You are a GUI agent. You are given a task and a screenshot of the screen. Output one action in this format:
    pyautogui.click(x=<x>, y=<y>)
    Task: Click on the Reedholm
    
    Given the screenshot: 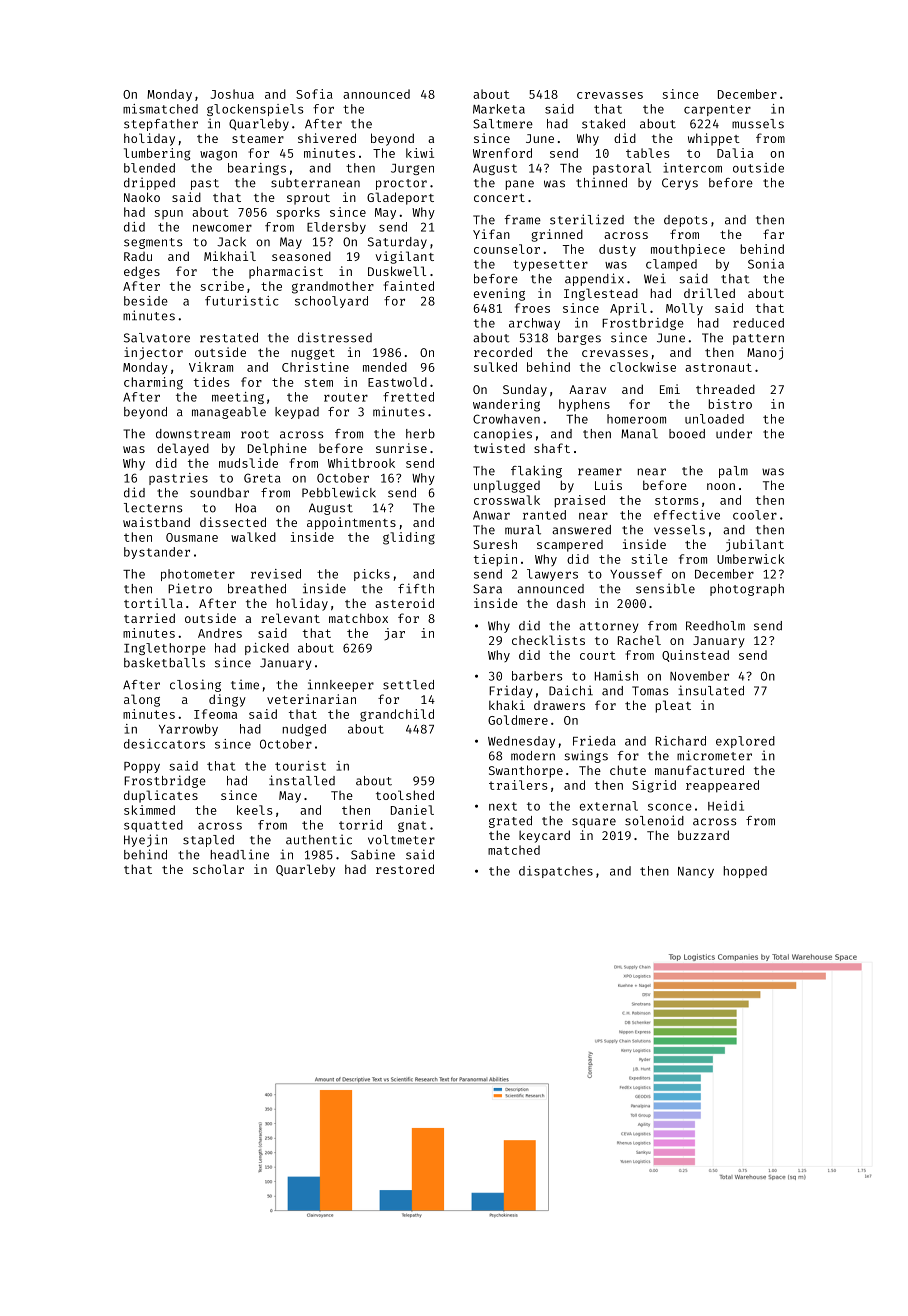 What is the action you would take?
    pyautogui.click(x=715, y=626)
